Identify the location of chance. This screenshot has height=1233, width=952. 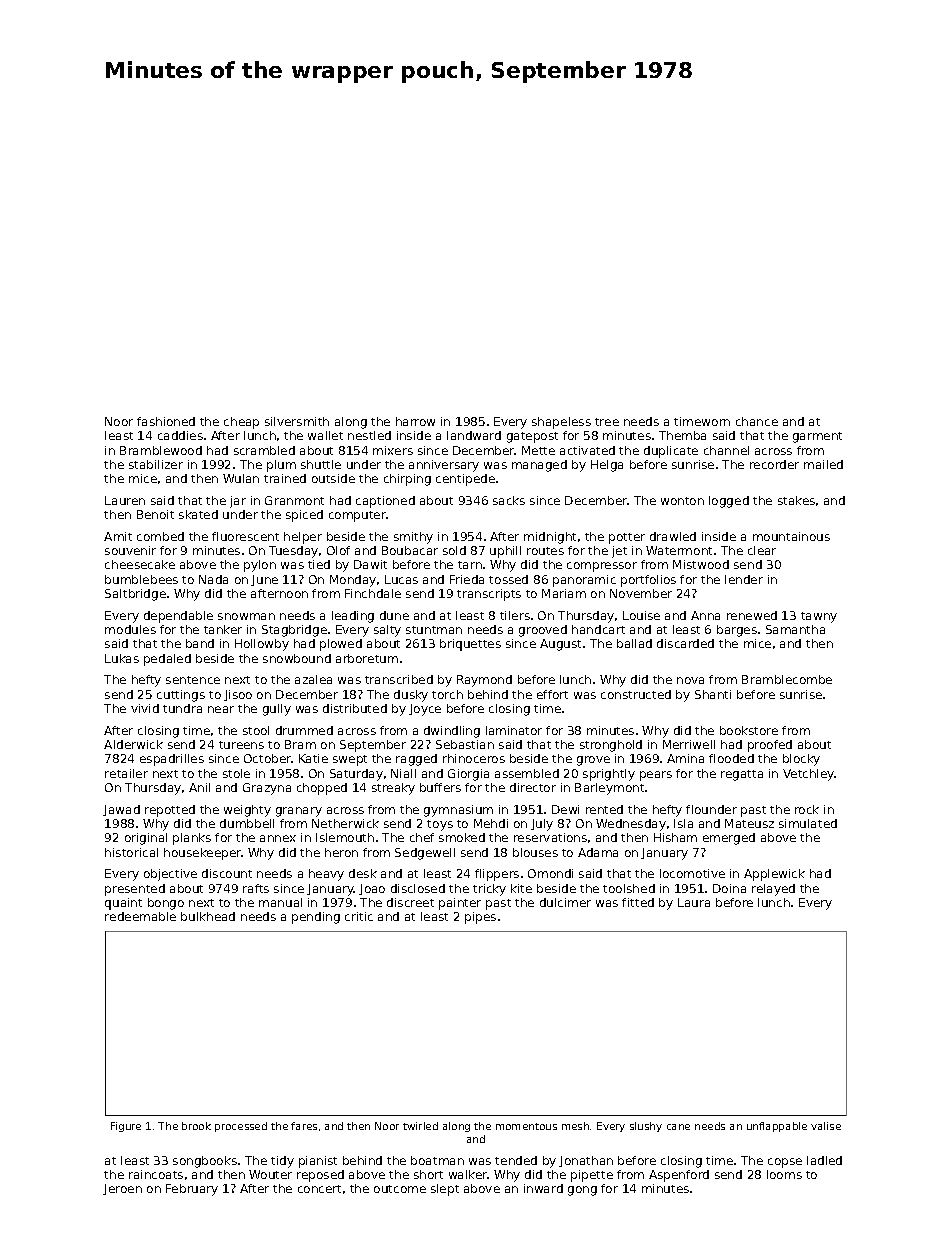
(757, 421).
